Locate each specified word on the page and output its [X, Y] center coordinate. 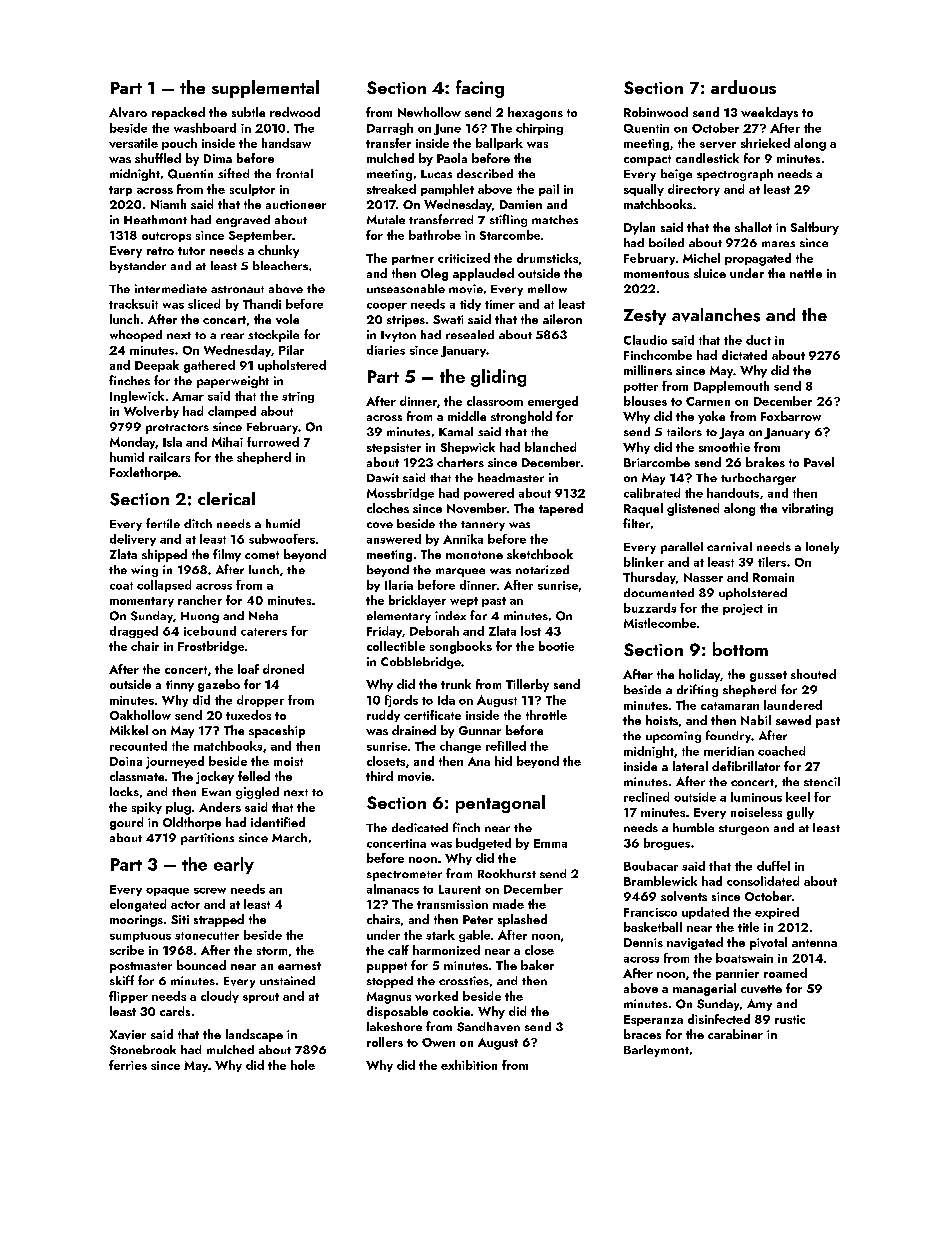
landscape [254, 1035]
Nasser [703, 577]
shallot [753, 227]
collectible [396, 646]
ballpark [499, 144]
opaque [167, 892]
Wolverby [151, 412]
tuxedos [248, 715]
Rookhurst [507, 873]
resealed [470, 334]
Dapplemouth [731, 387]
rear [232, 336]
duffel [773, 866]
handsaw [286, 143]
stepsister [394, 448]
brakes [765, 462]
